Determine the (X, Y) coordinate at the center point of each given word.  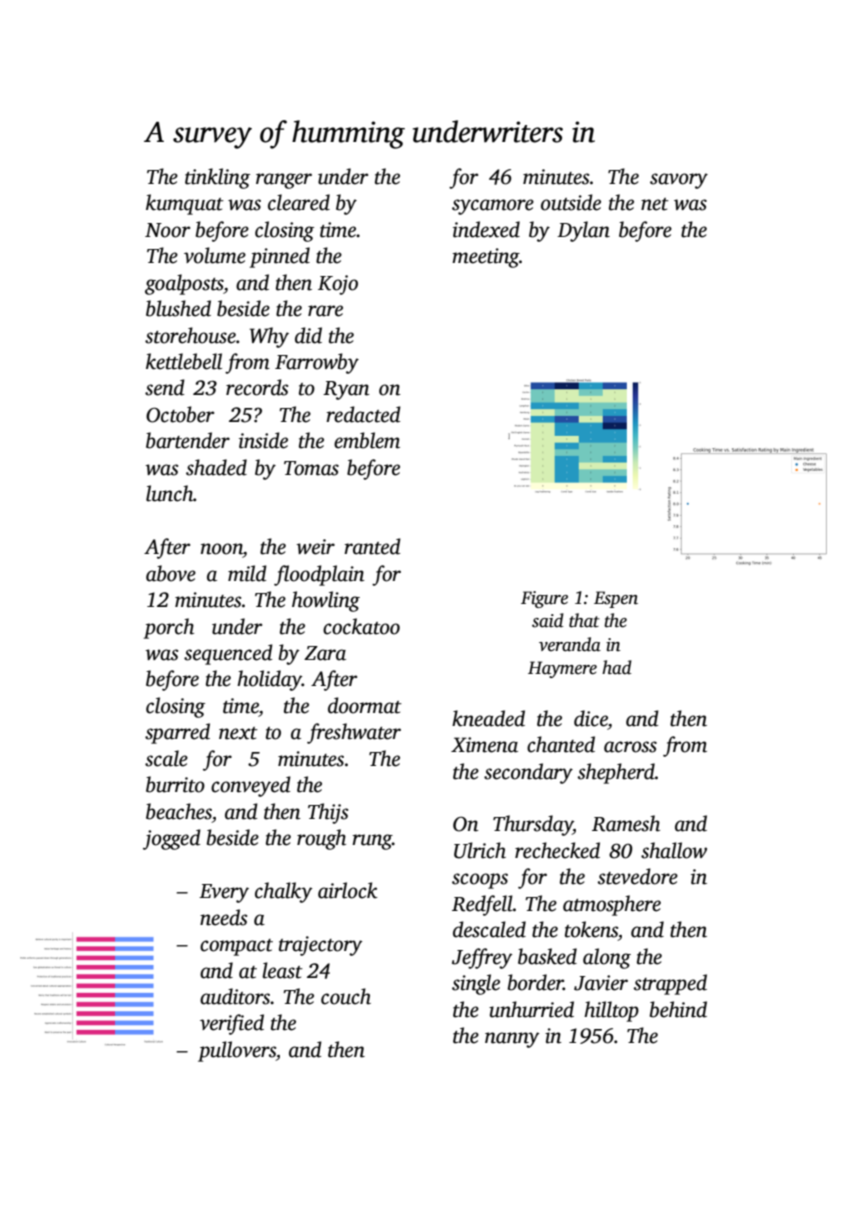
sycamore (493, 207)
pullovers (237, 1051)
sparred (177, 733)
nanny (512, 1040)
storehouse (190, 335)
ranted (372, 546)
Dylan (583, 231)
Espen (616, 599)
